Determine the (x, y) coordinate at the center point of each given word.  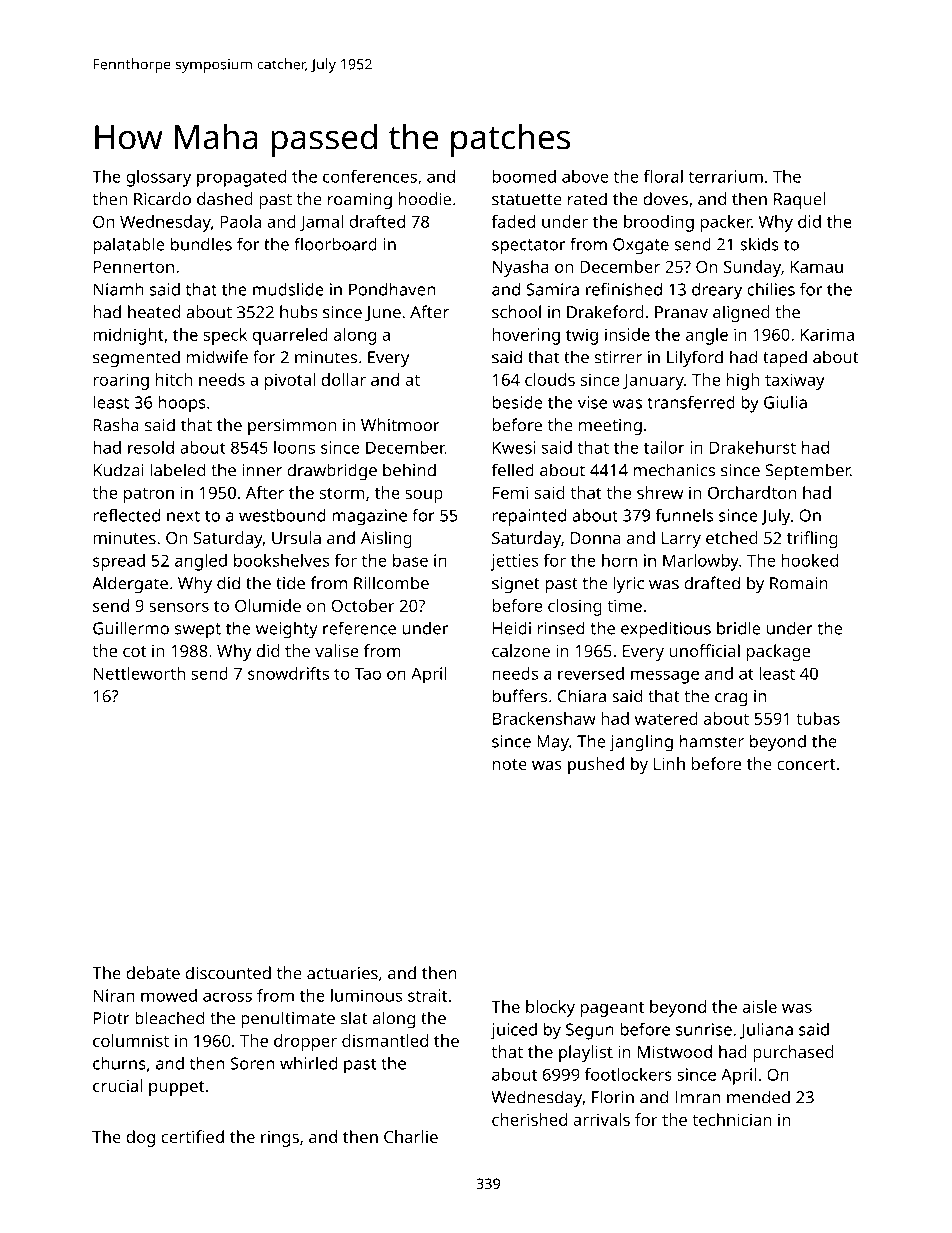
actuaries (342, 973)
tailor (664, 447)
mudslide (288, 289)
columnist (131, 1040)
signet (516, 585)
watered (666, 718)
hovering (526, 336)
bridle (739, 628)
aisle (760, 1006)
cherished (529, 1119)
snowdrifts (288, 673)
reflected (126, 515)
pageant (612, 1009)
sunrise (704, 1029)
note (510, 764)
